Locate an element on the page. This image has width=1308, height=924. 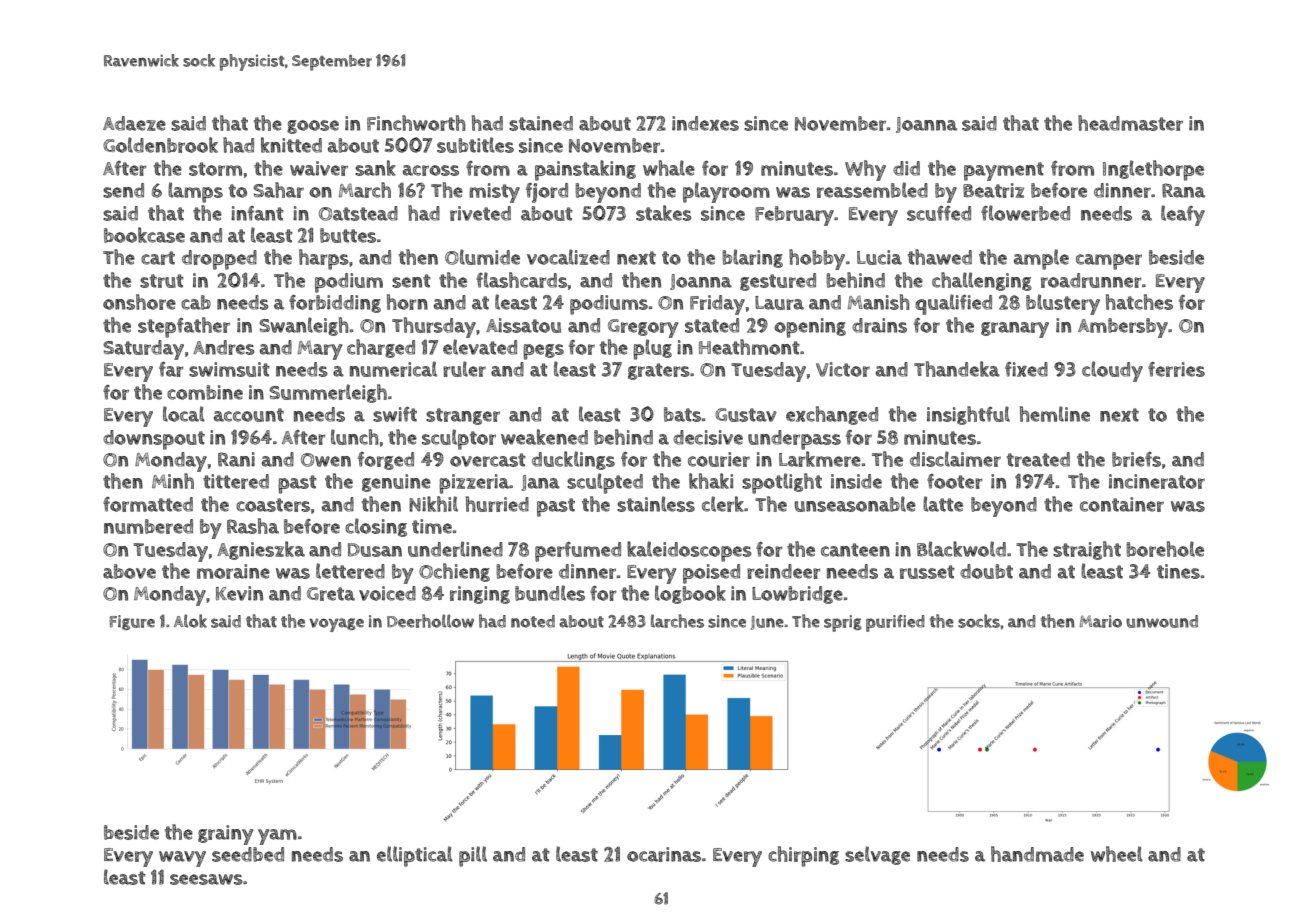
voyage is located at coordinates (336, 625).
